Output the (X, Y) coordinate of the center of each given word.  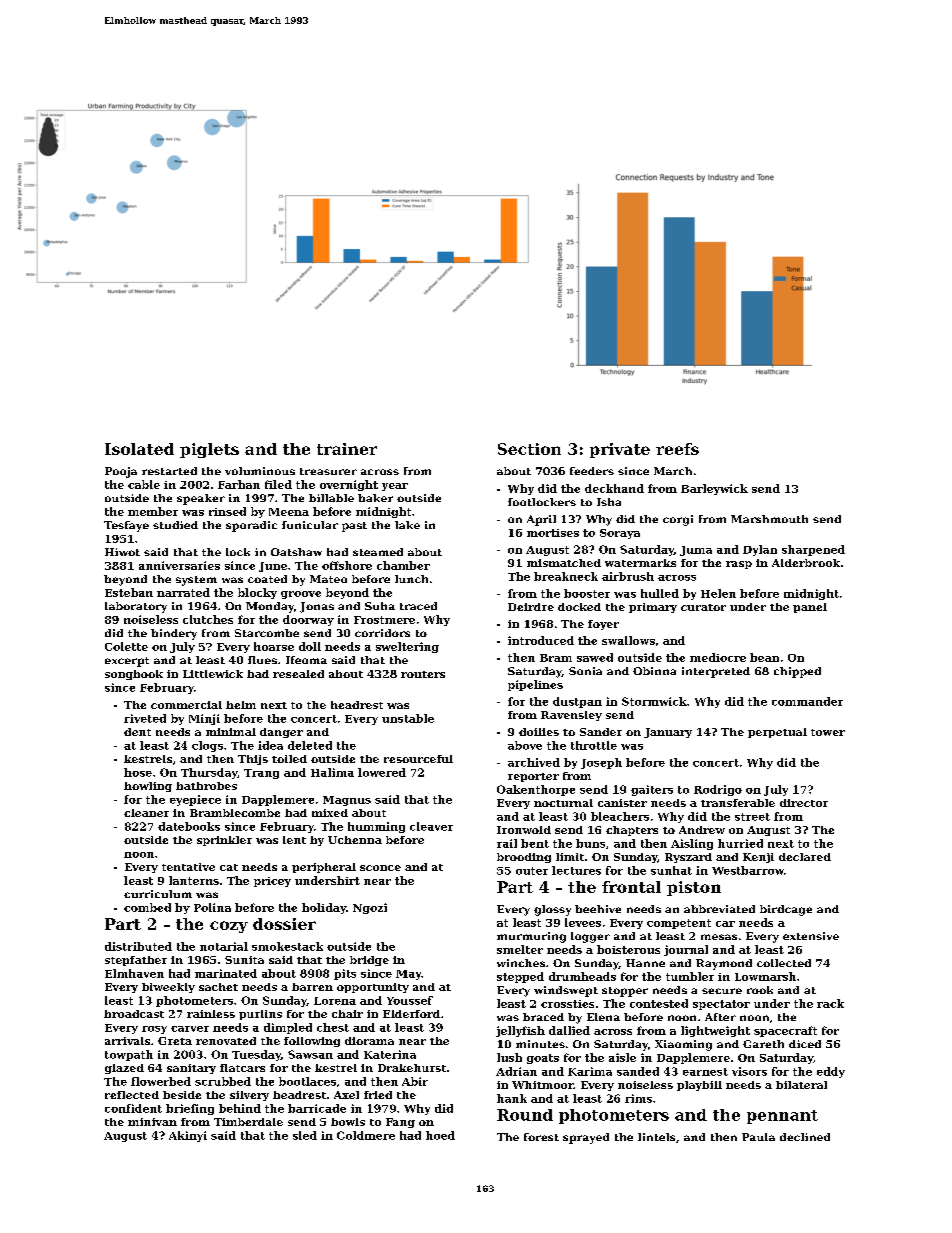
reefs (677, 449)
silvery (249, 1096)
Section (529, 449)
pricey (272, 882)
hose (138, 772)
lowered (382, 772)
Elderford (411, 1014)
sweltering (407, 647)
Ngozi (370, 908)
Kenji (758, 858)
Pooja (121, 472)
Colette (126, 646)
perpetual (777, 733)
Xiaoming (683, 1045)
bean (764, 657)
